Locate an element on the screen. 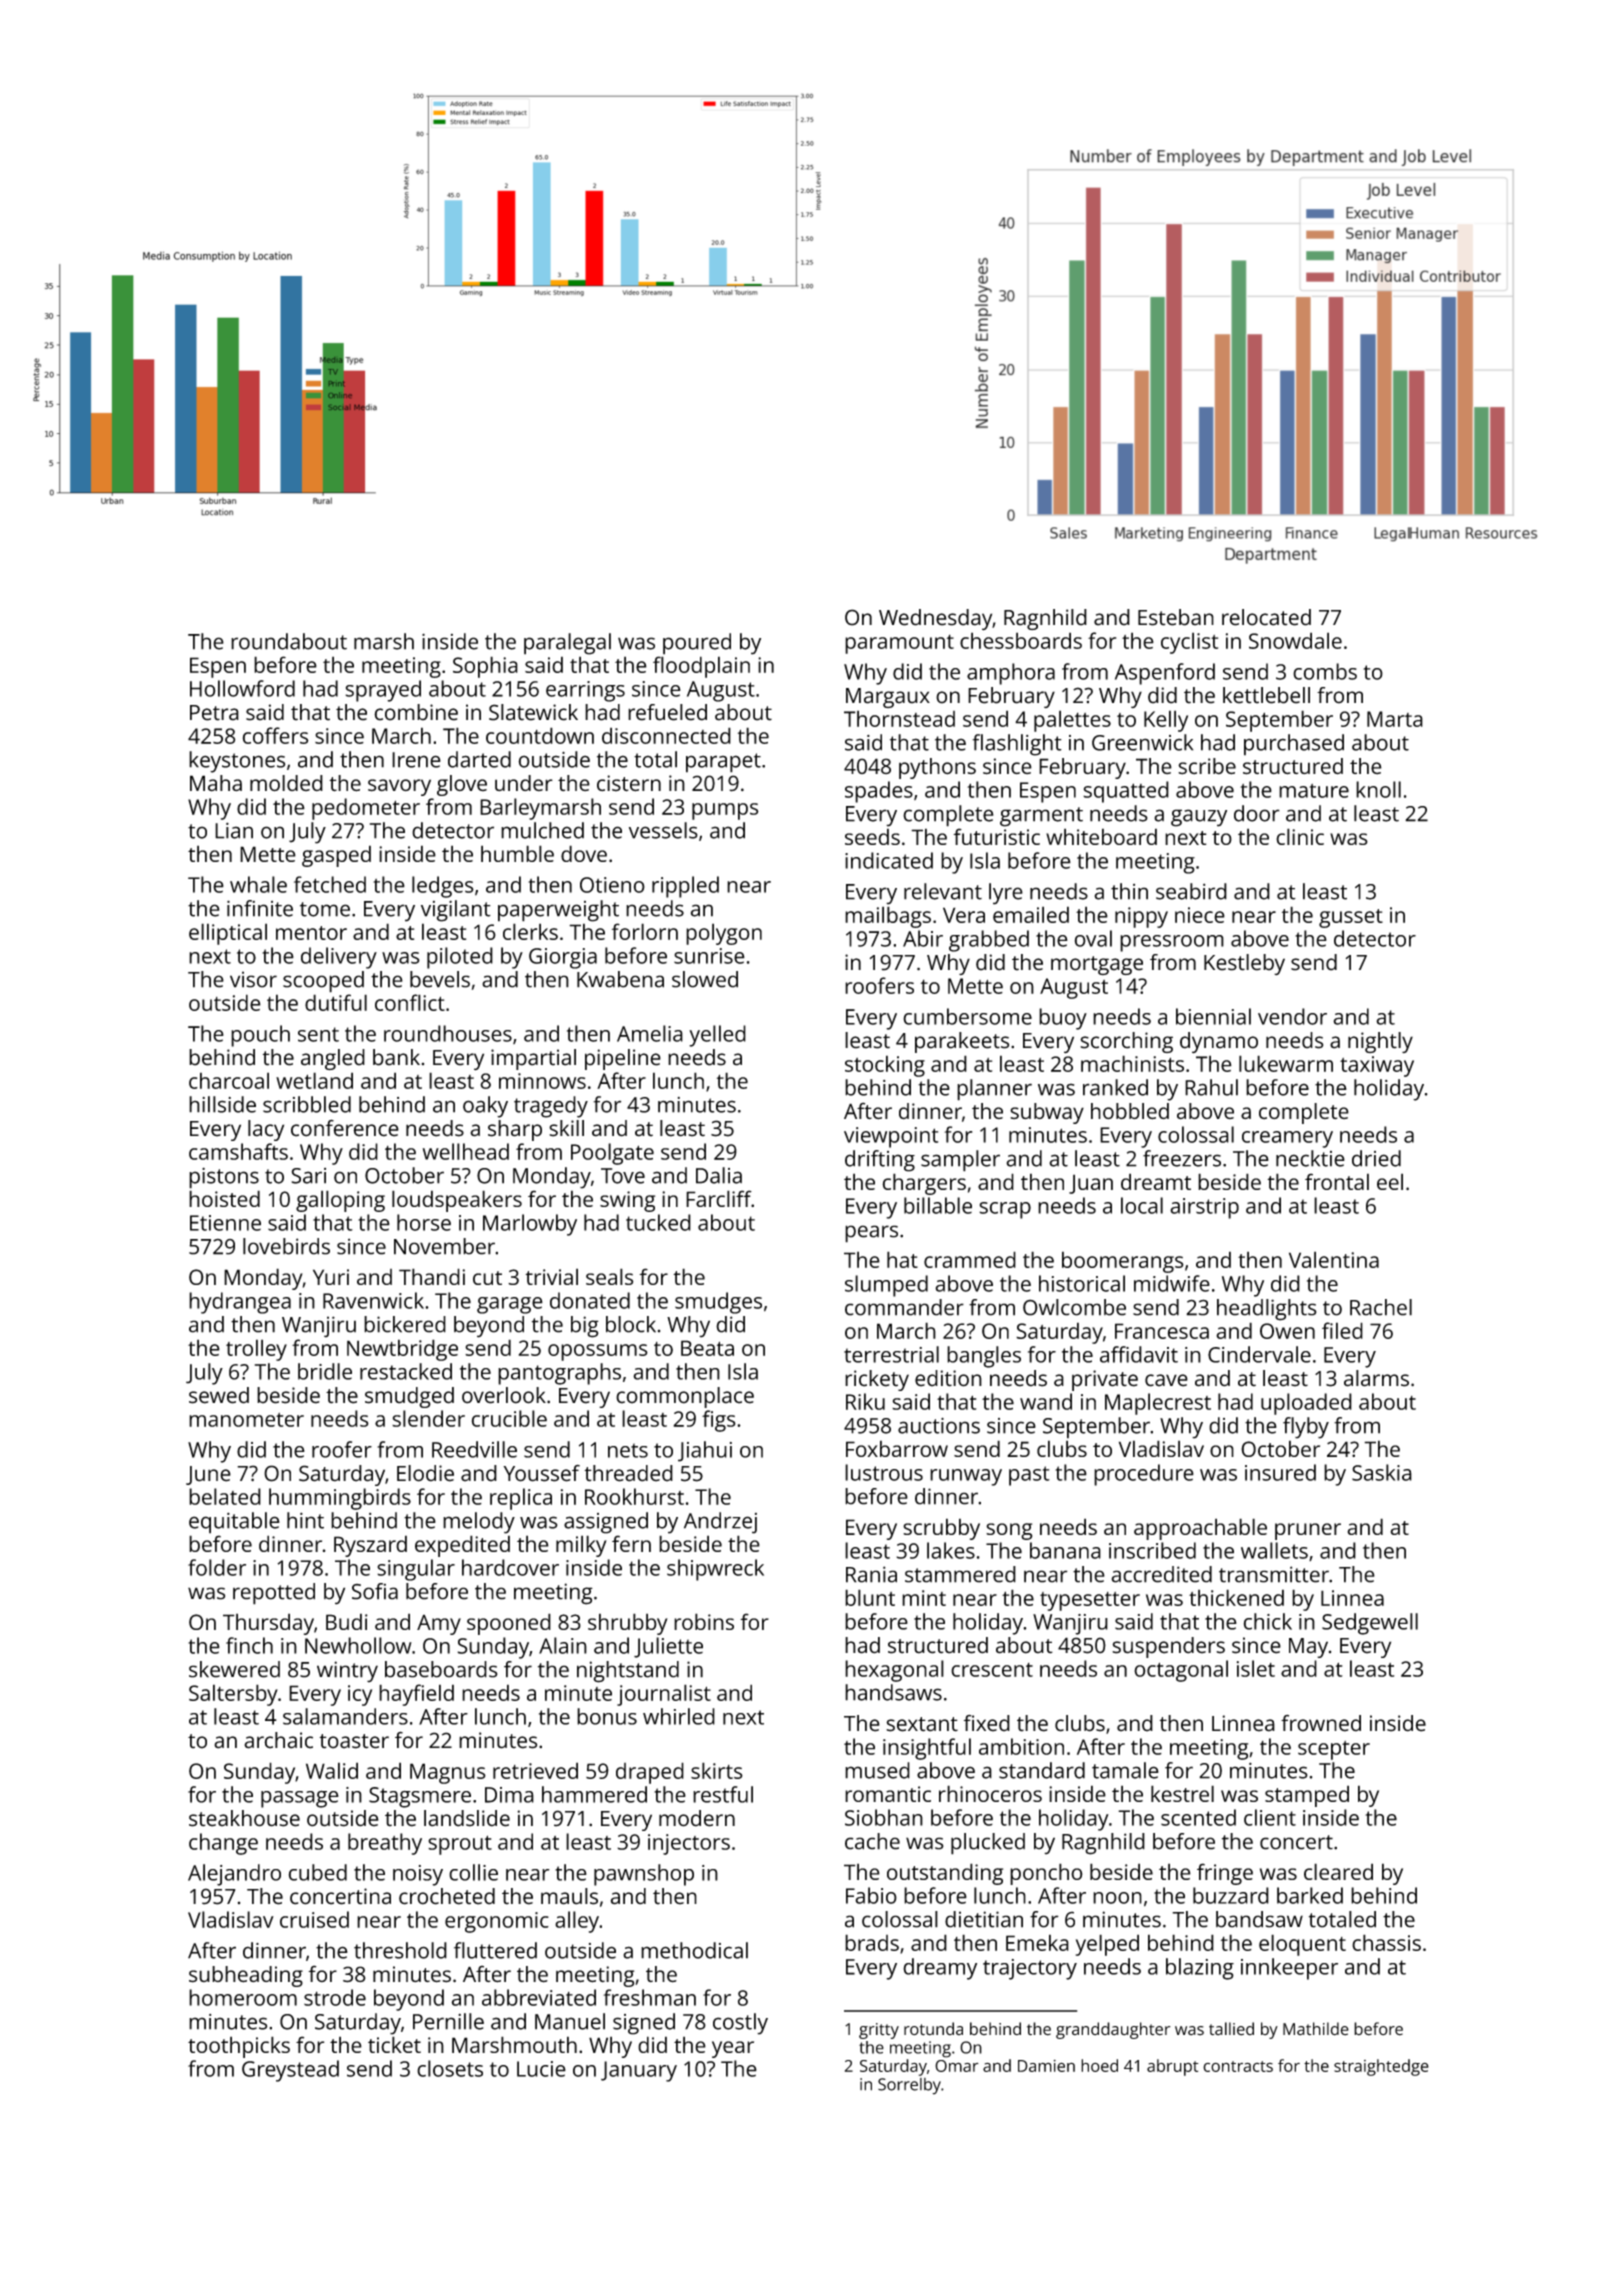  restful is located at coordinates (723, 1794).
